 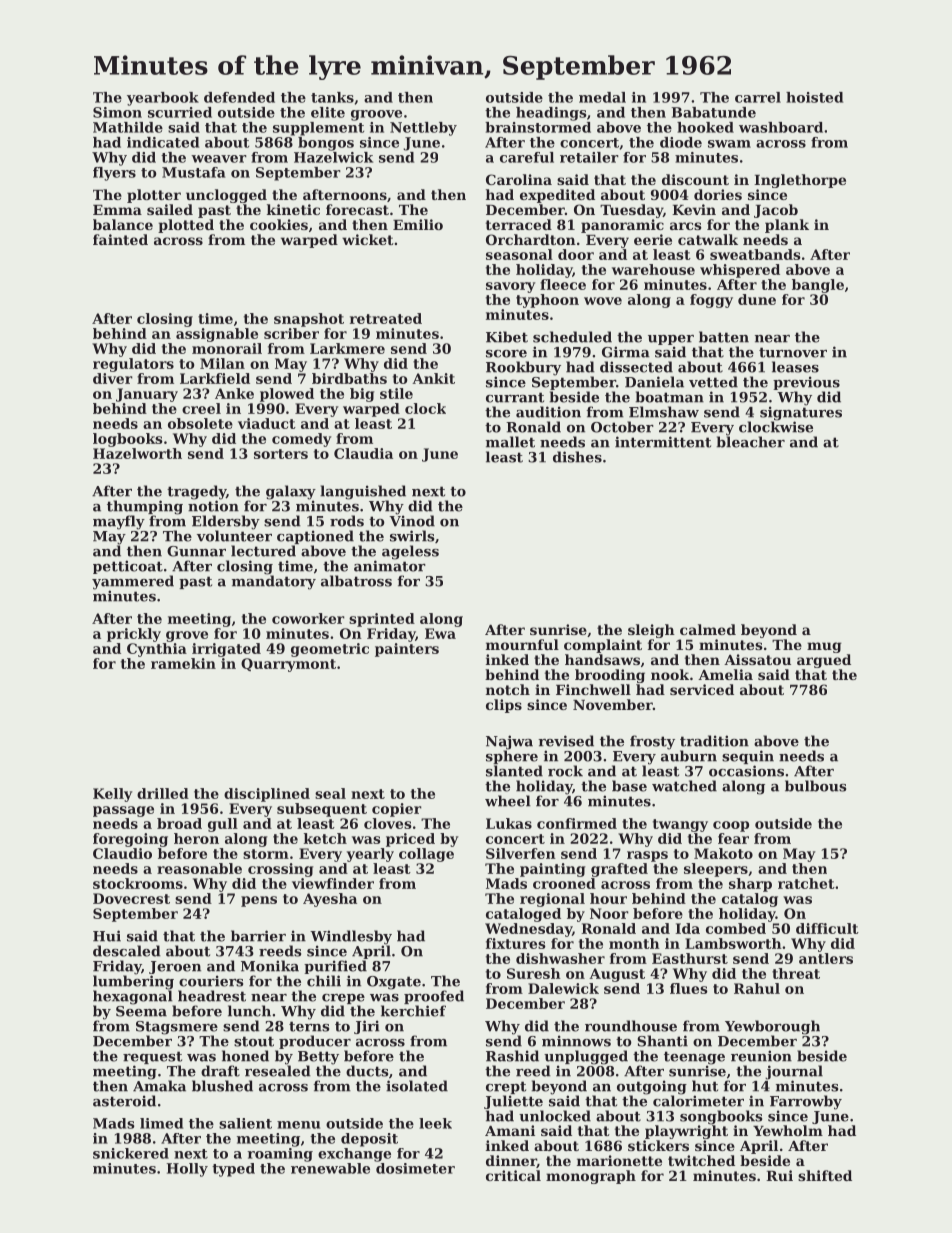 What do you see at coordinates (824, 661) in the screenshot?
I see `argued` at bounding box center [824, 661].
